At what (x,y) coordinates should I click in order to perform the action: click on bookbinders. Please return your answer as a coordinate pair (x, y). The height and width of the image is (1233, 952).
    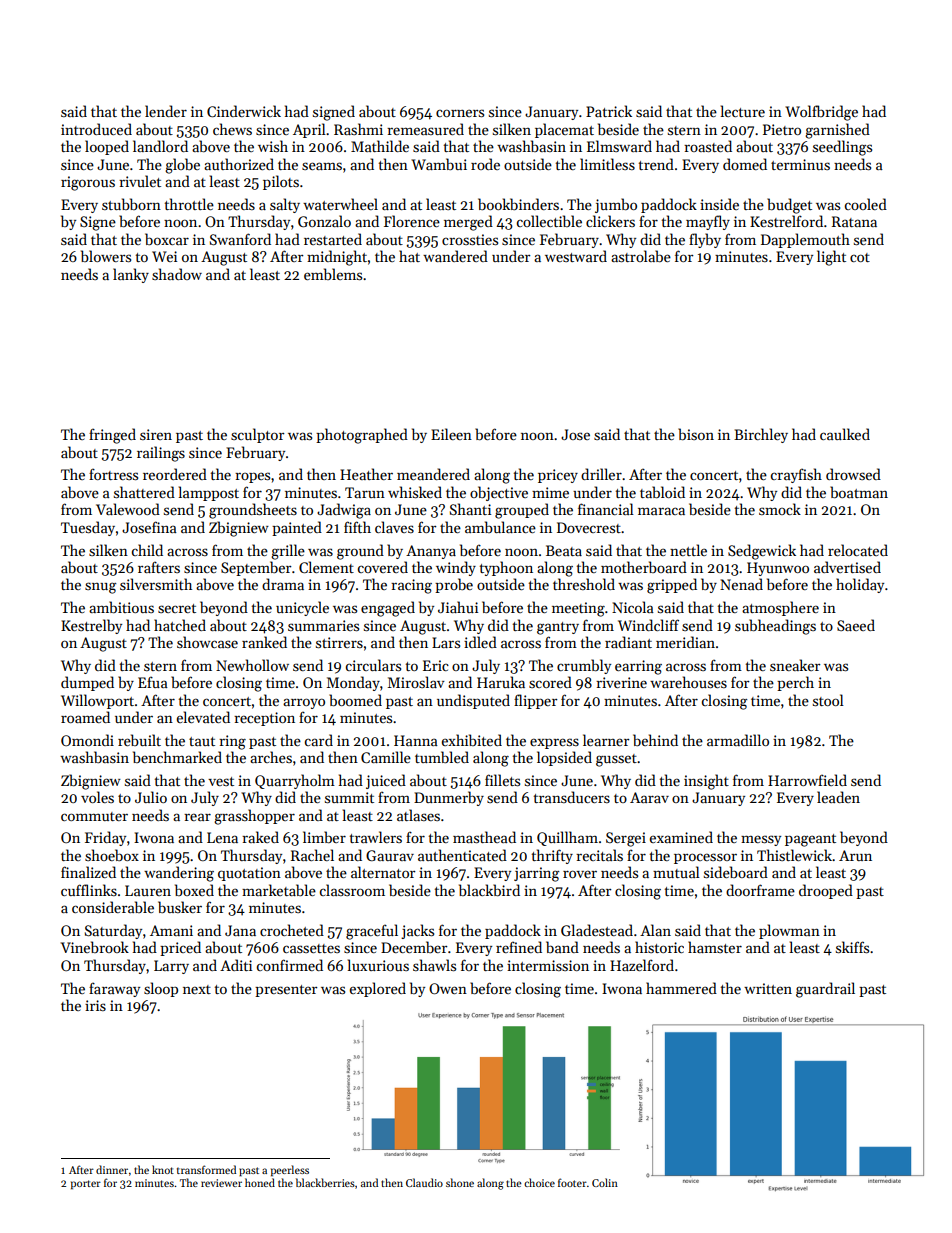
    Looking at the image, I should click on (518, 204).
